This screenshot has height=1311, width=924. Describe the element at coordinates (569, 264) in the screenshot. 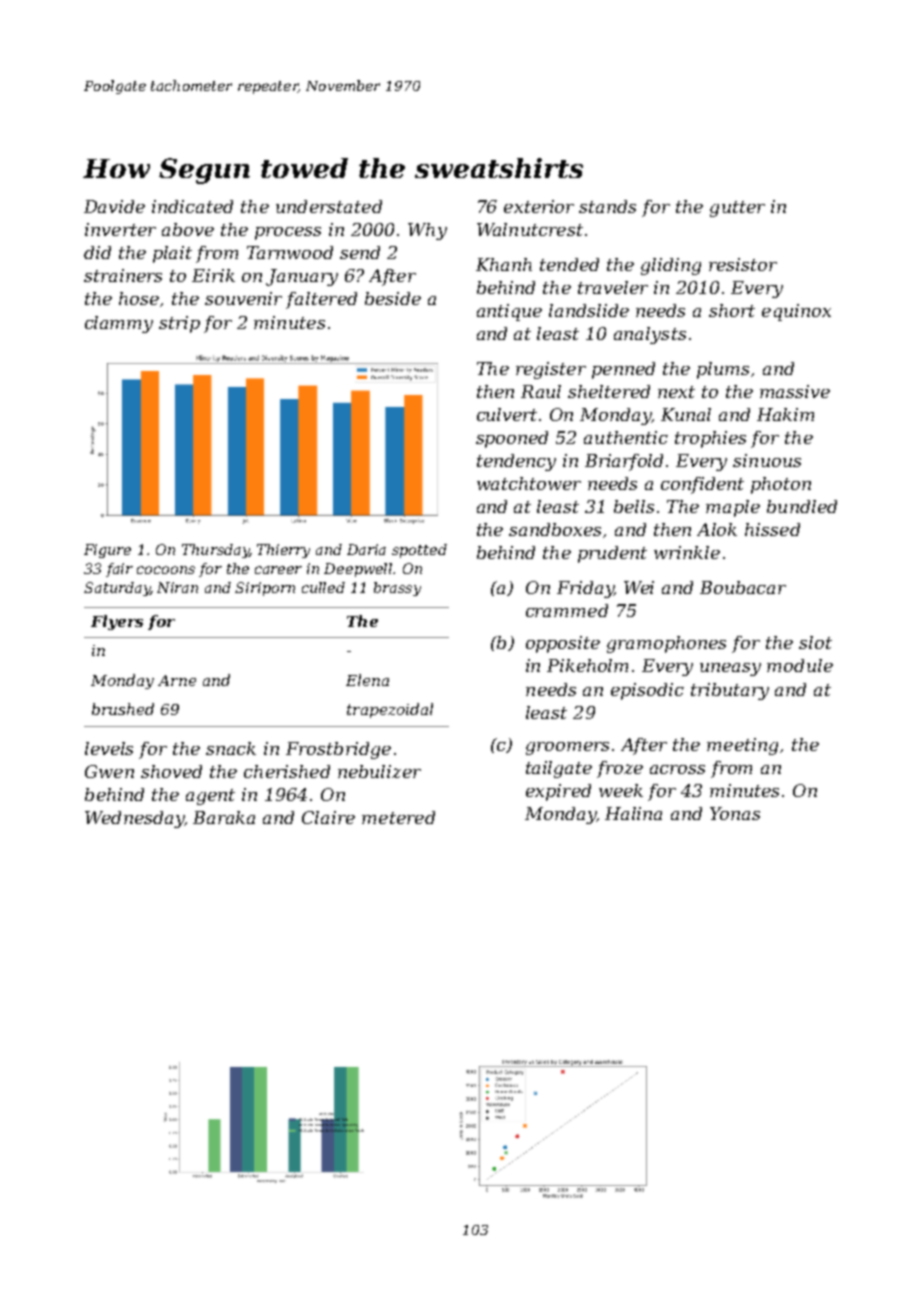

I see `tended` at that location.
